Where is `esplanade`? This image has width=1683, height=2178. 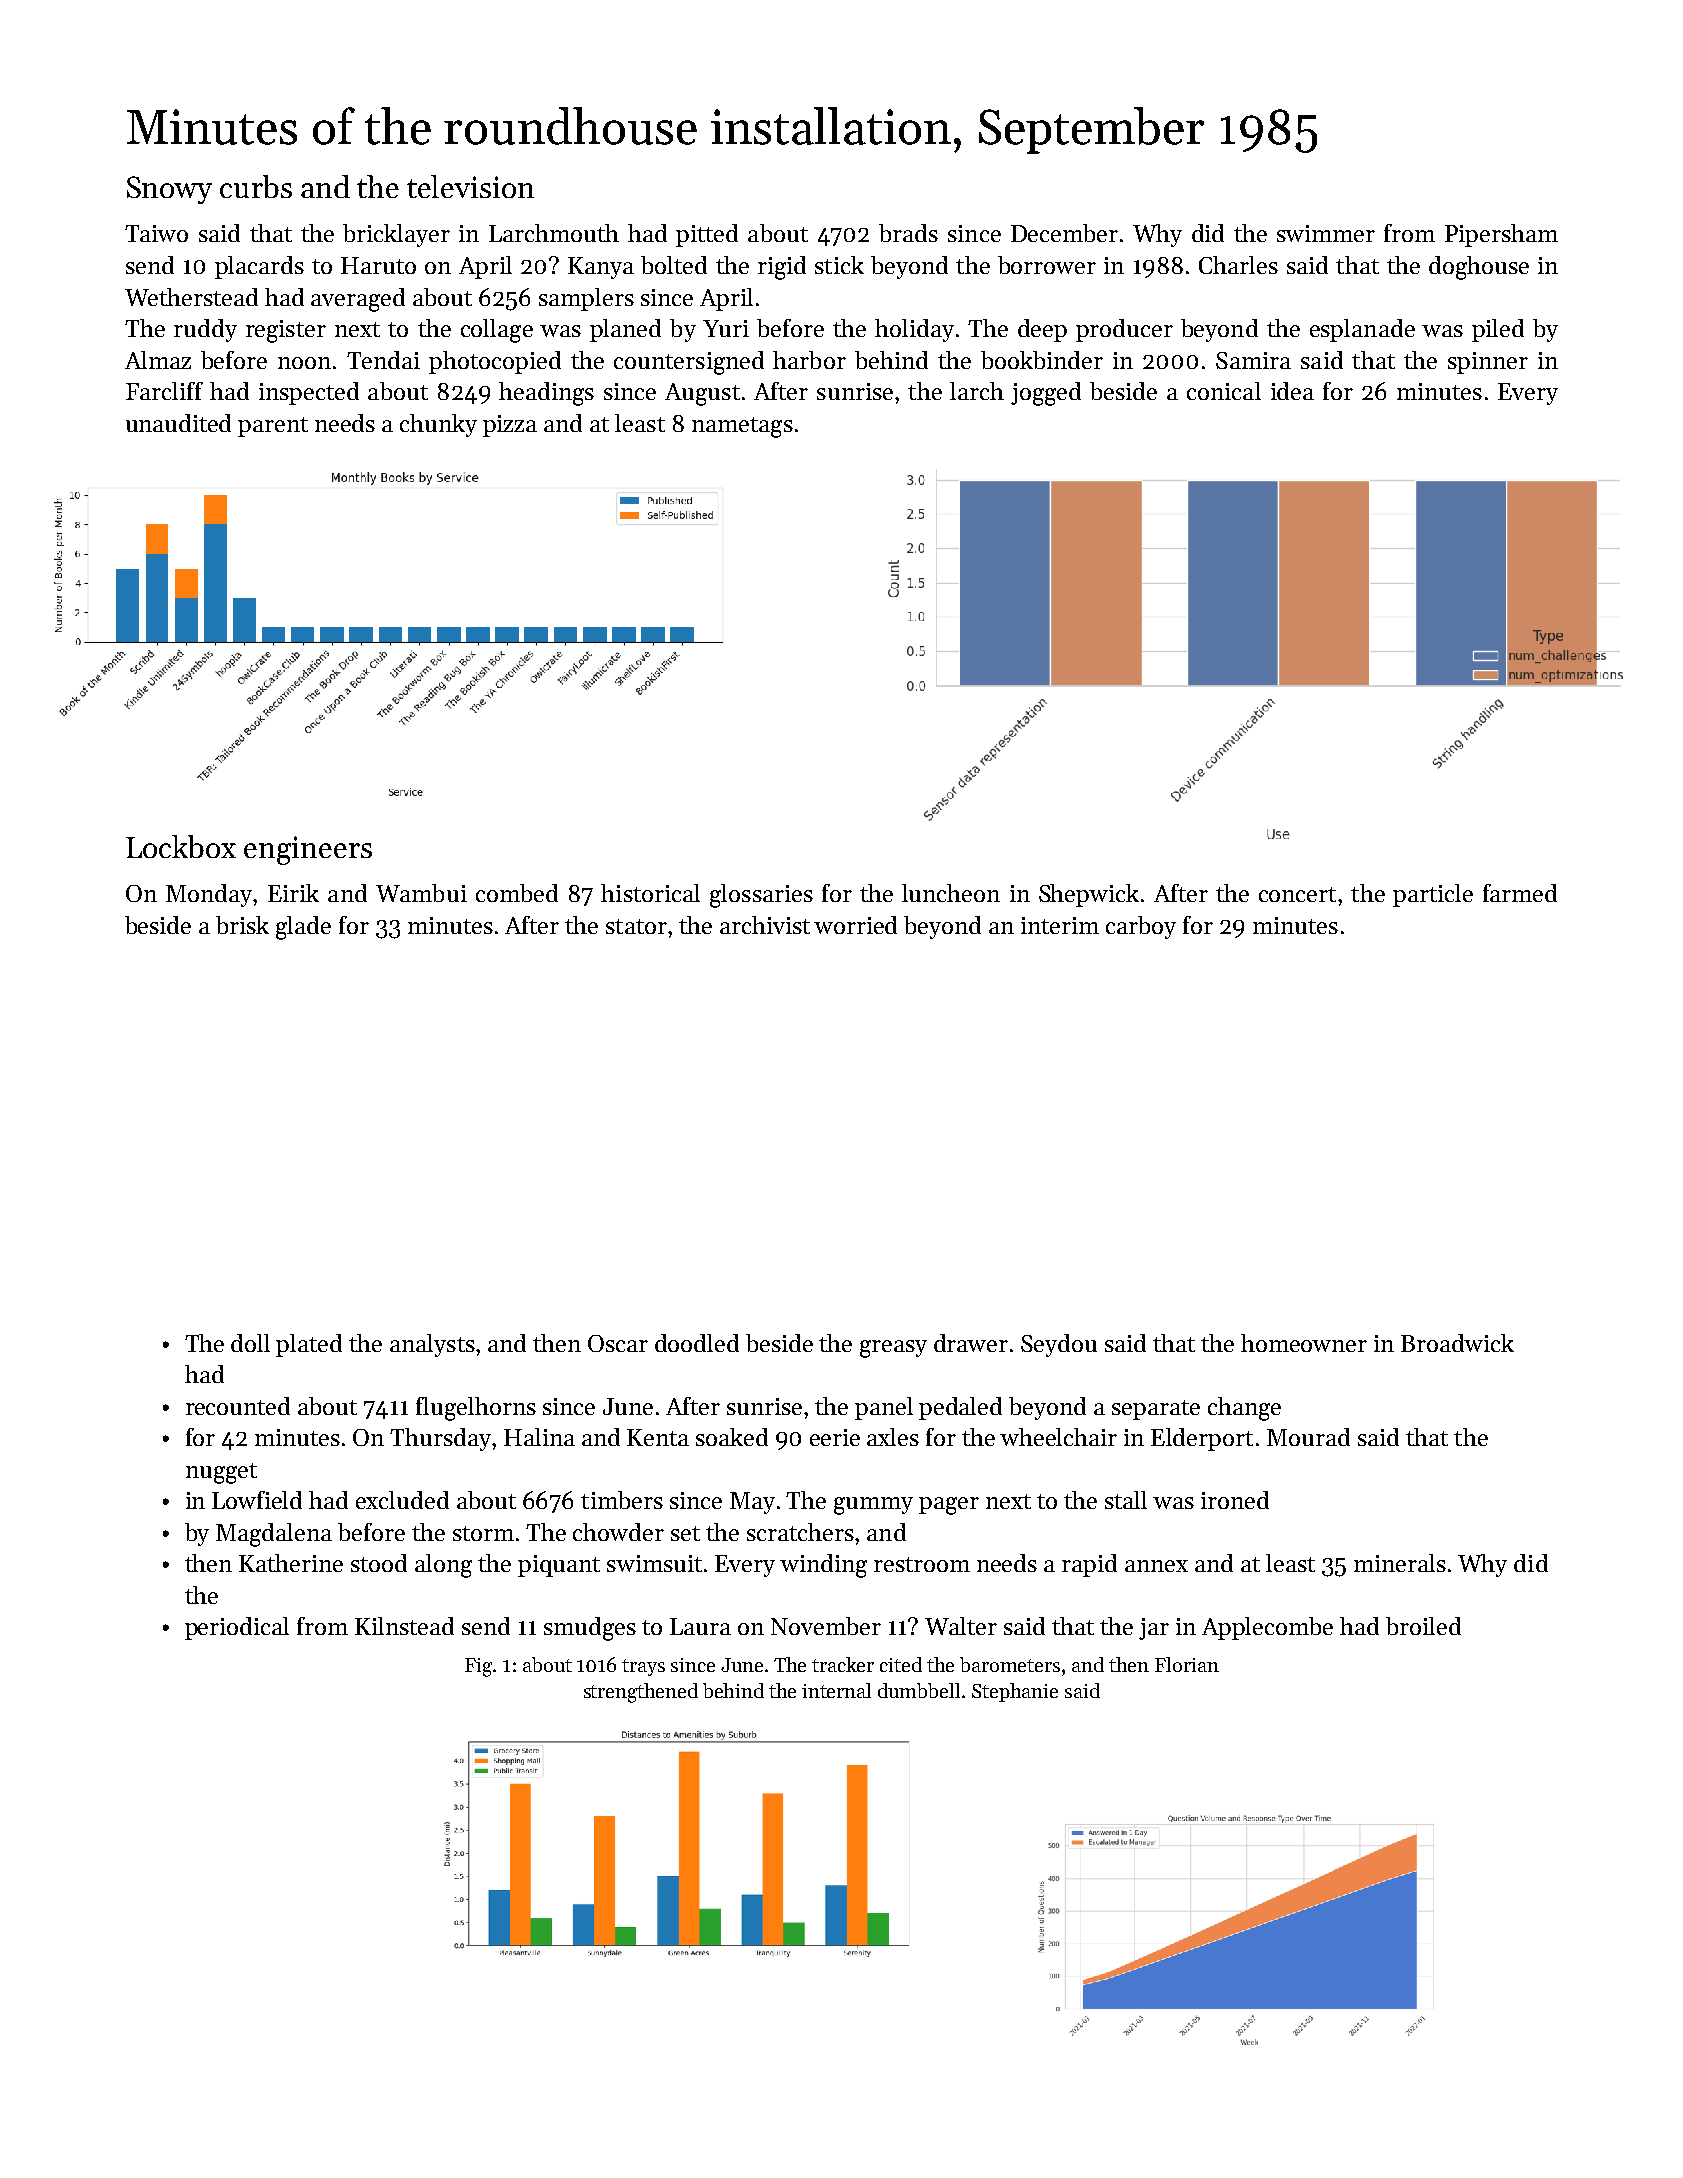 esplanade is located at coordinates (1362, 330).
